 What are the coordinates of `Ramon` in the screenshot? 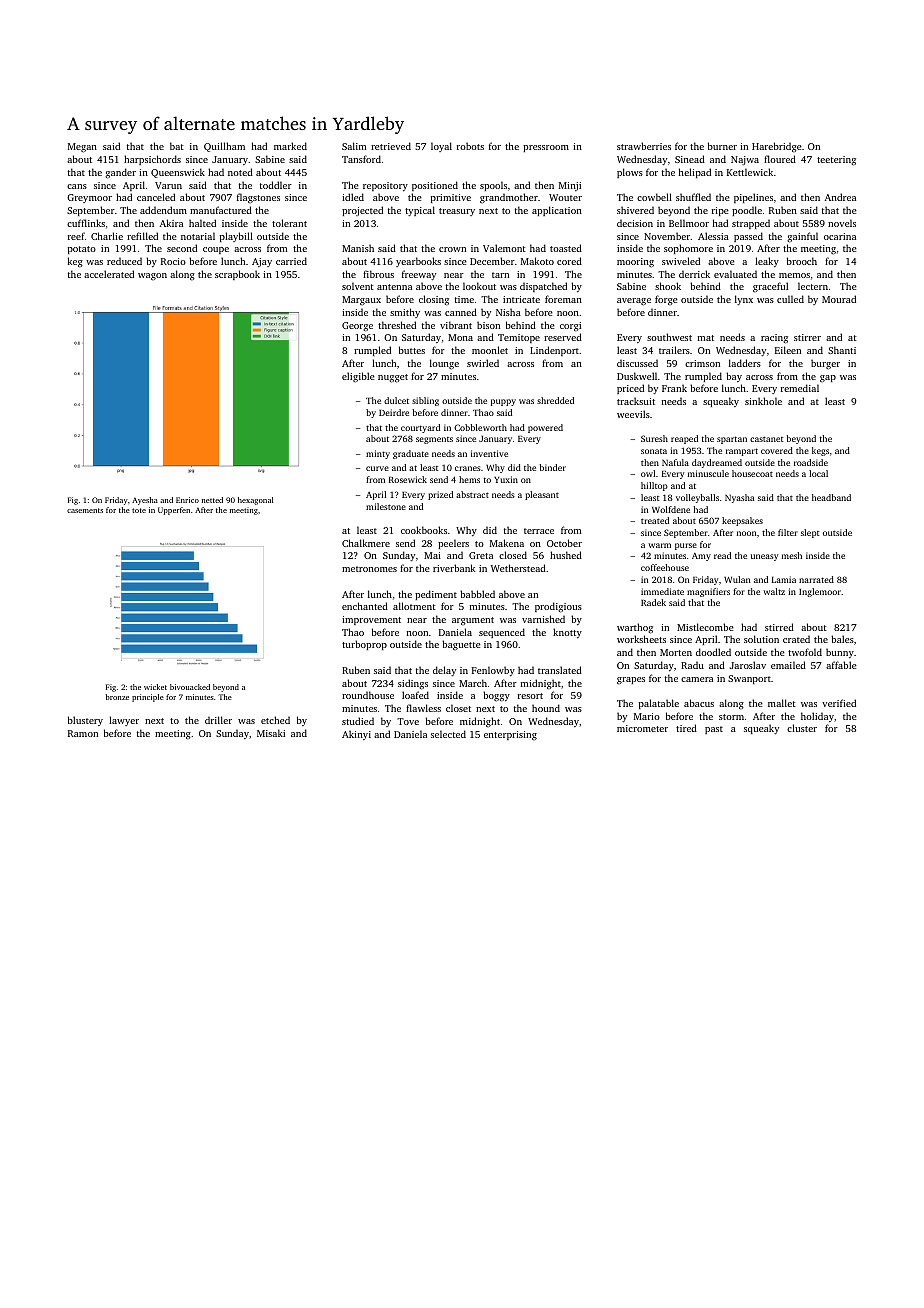 It's located at (83, 733).
